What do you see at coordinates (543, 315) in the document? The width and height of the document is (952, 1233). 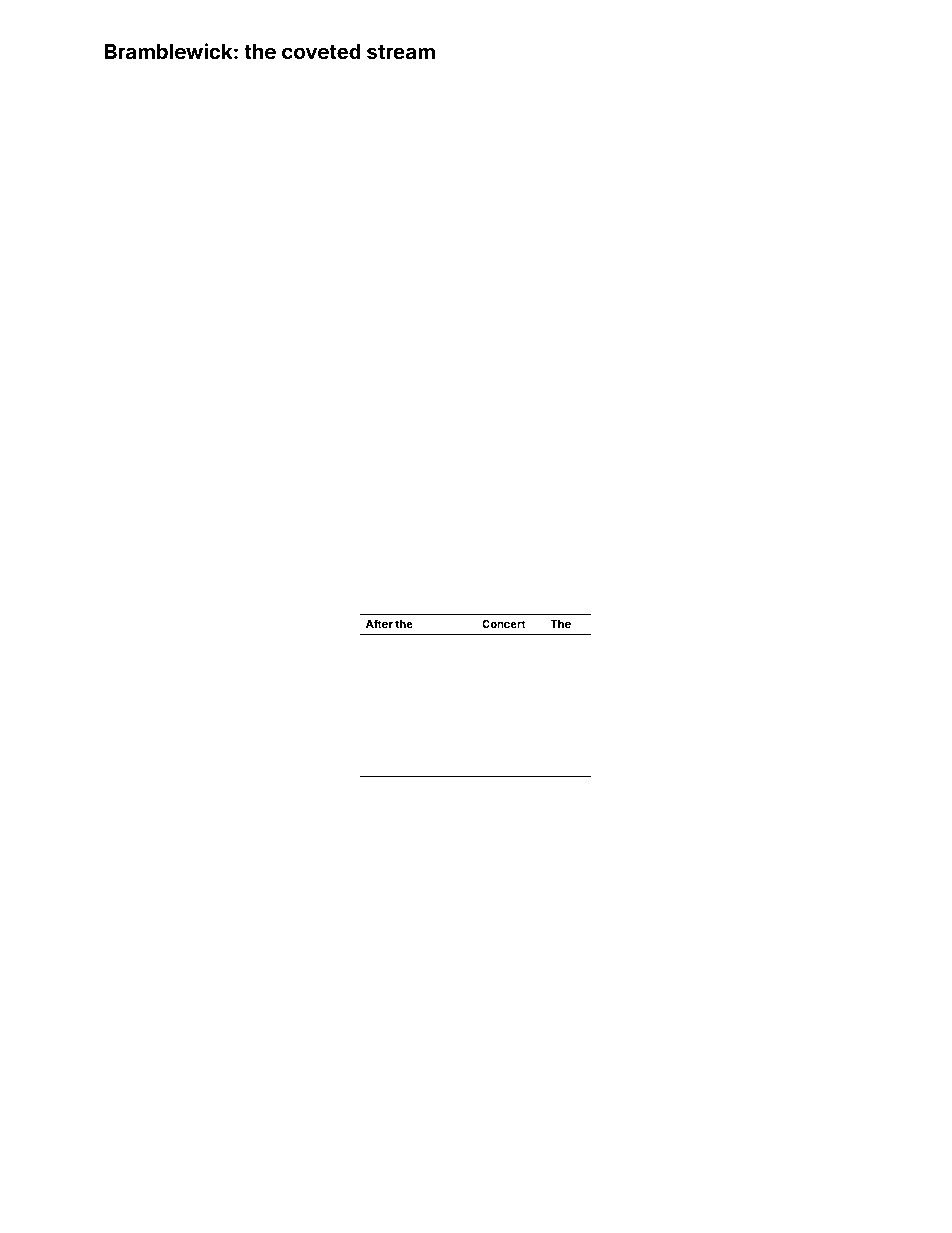 I see `deciduous` at bounding box center [543, 315].
